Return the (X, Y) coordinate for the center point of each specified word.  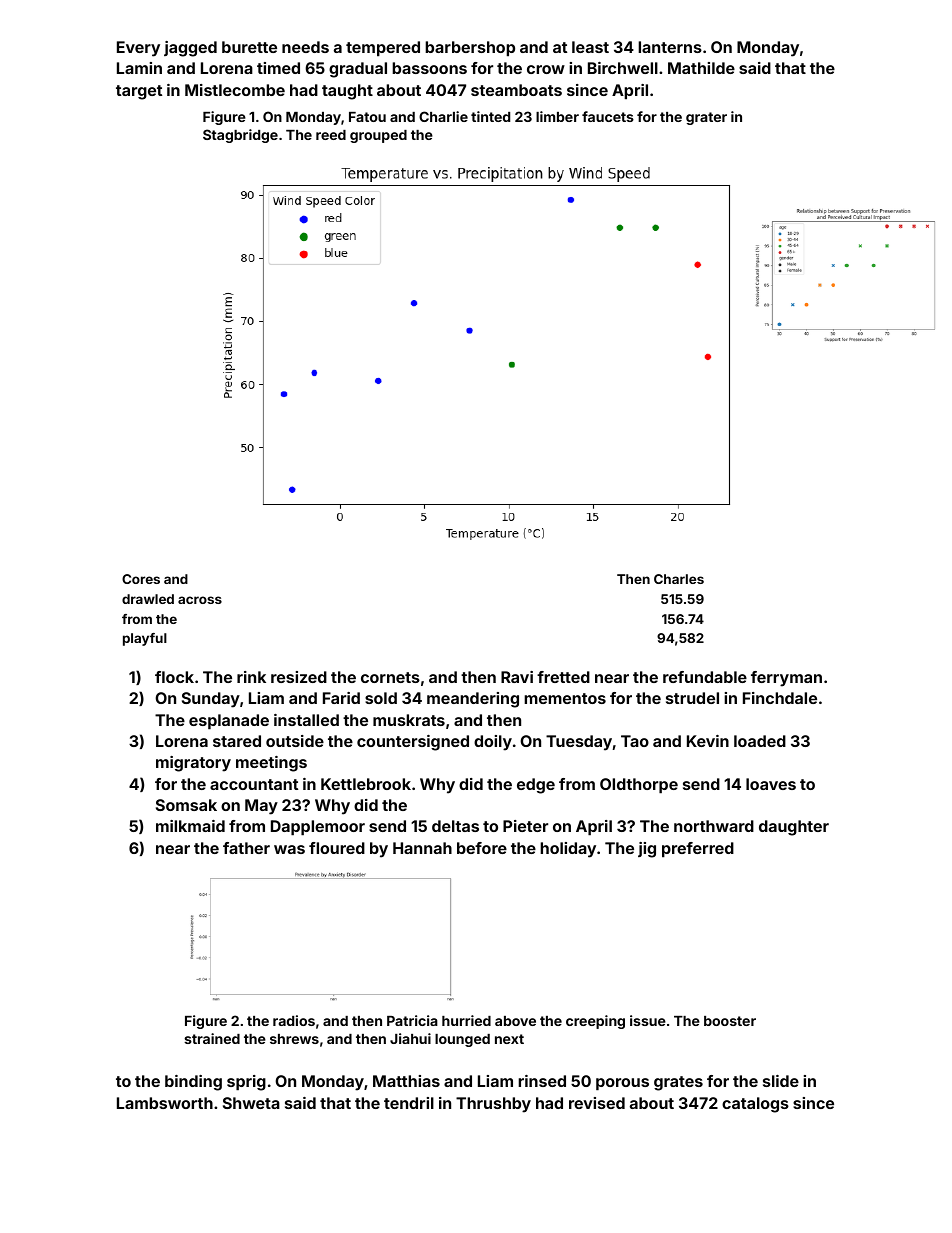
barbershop (470, 49)
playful (145, 639)
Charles (679, 579)
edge (536, 786)
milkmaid (190, 826)
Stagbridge (240, 136)
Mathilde (701, 68)
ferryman (786, 679)
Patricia (412, 1020)
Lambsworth (165, 1103)
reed (331, 135)
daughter (794, 828)
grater (706, 118)
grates (678, 1083)
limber (557, 116)
